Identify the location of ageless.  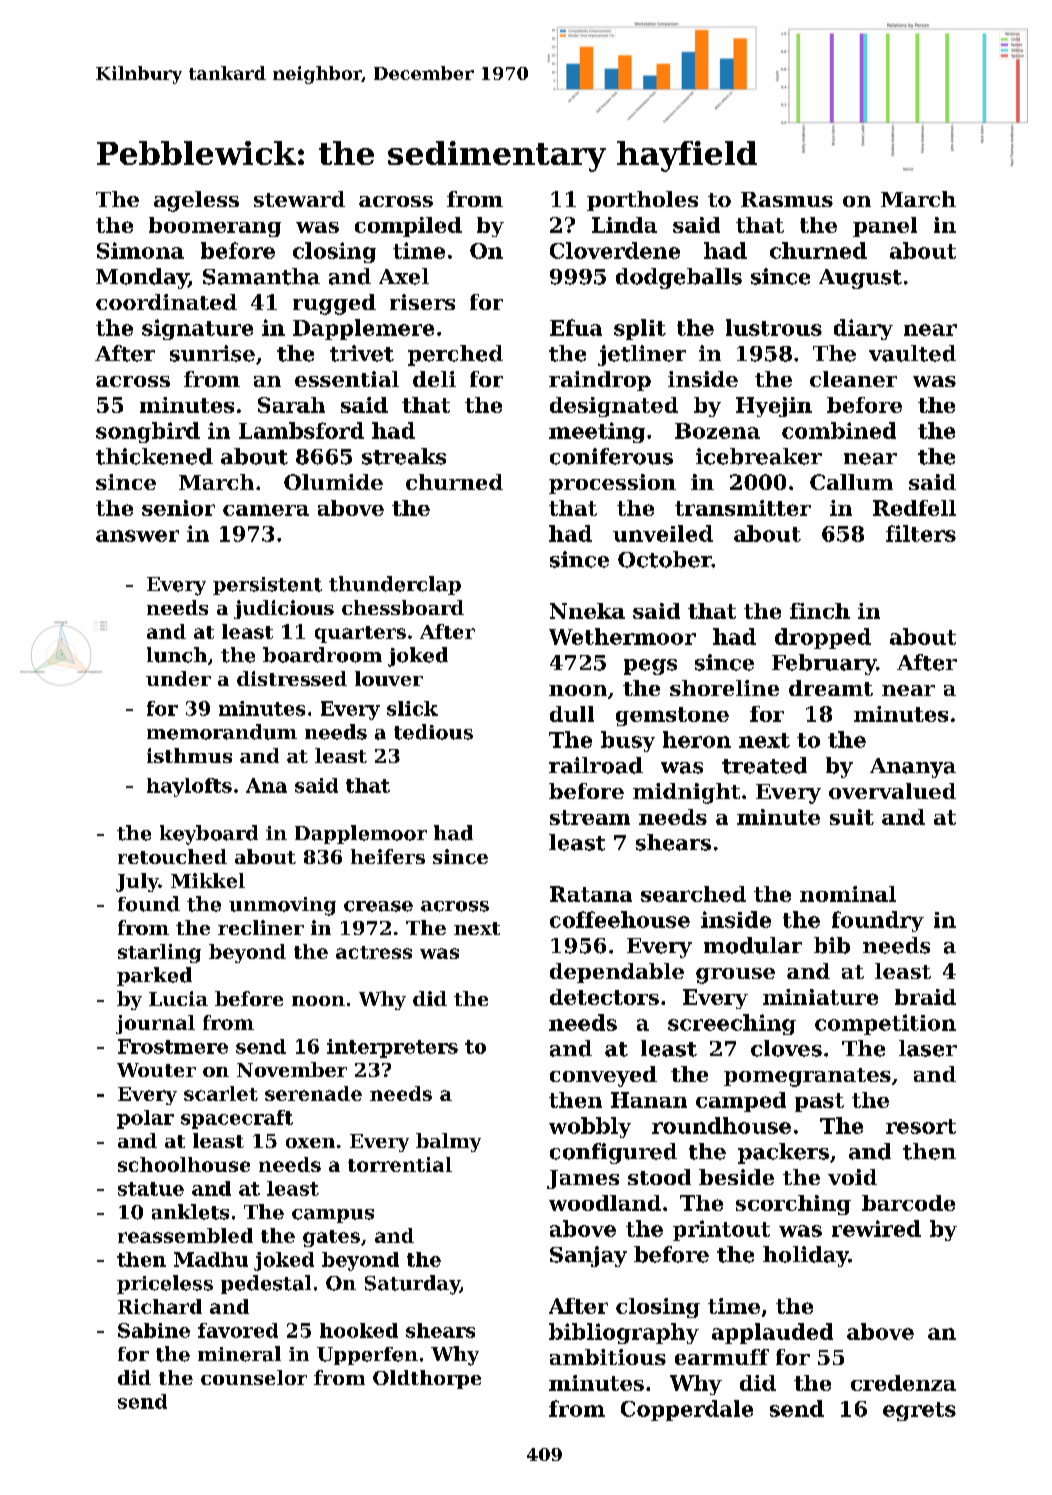
(196, 201).
